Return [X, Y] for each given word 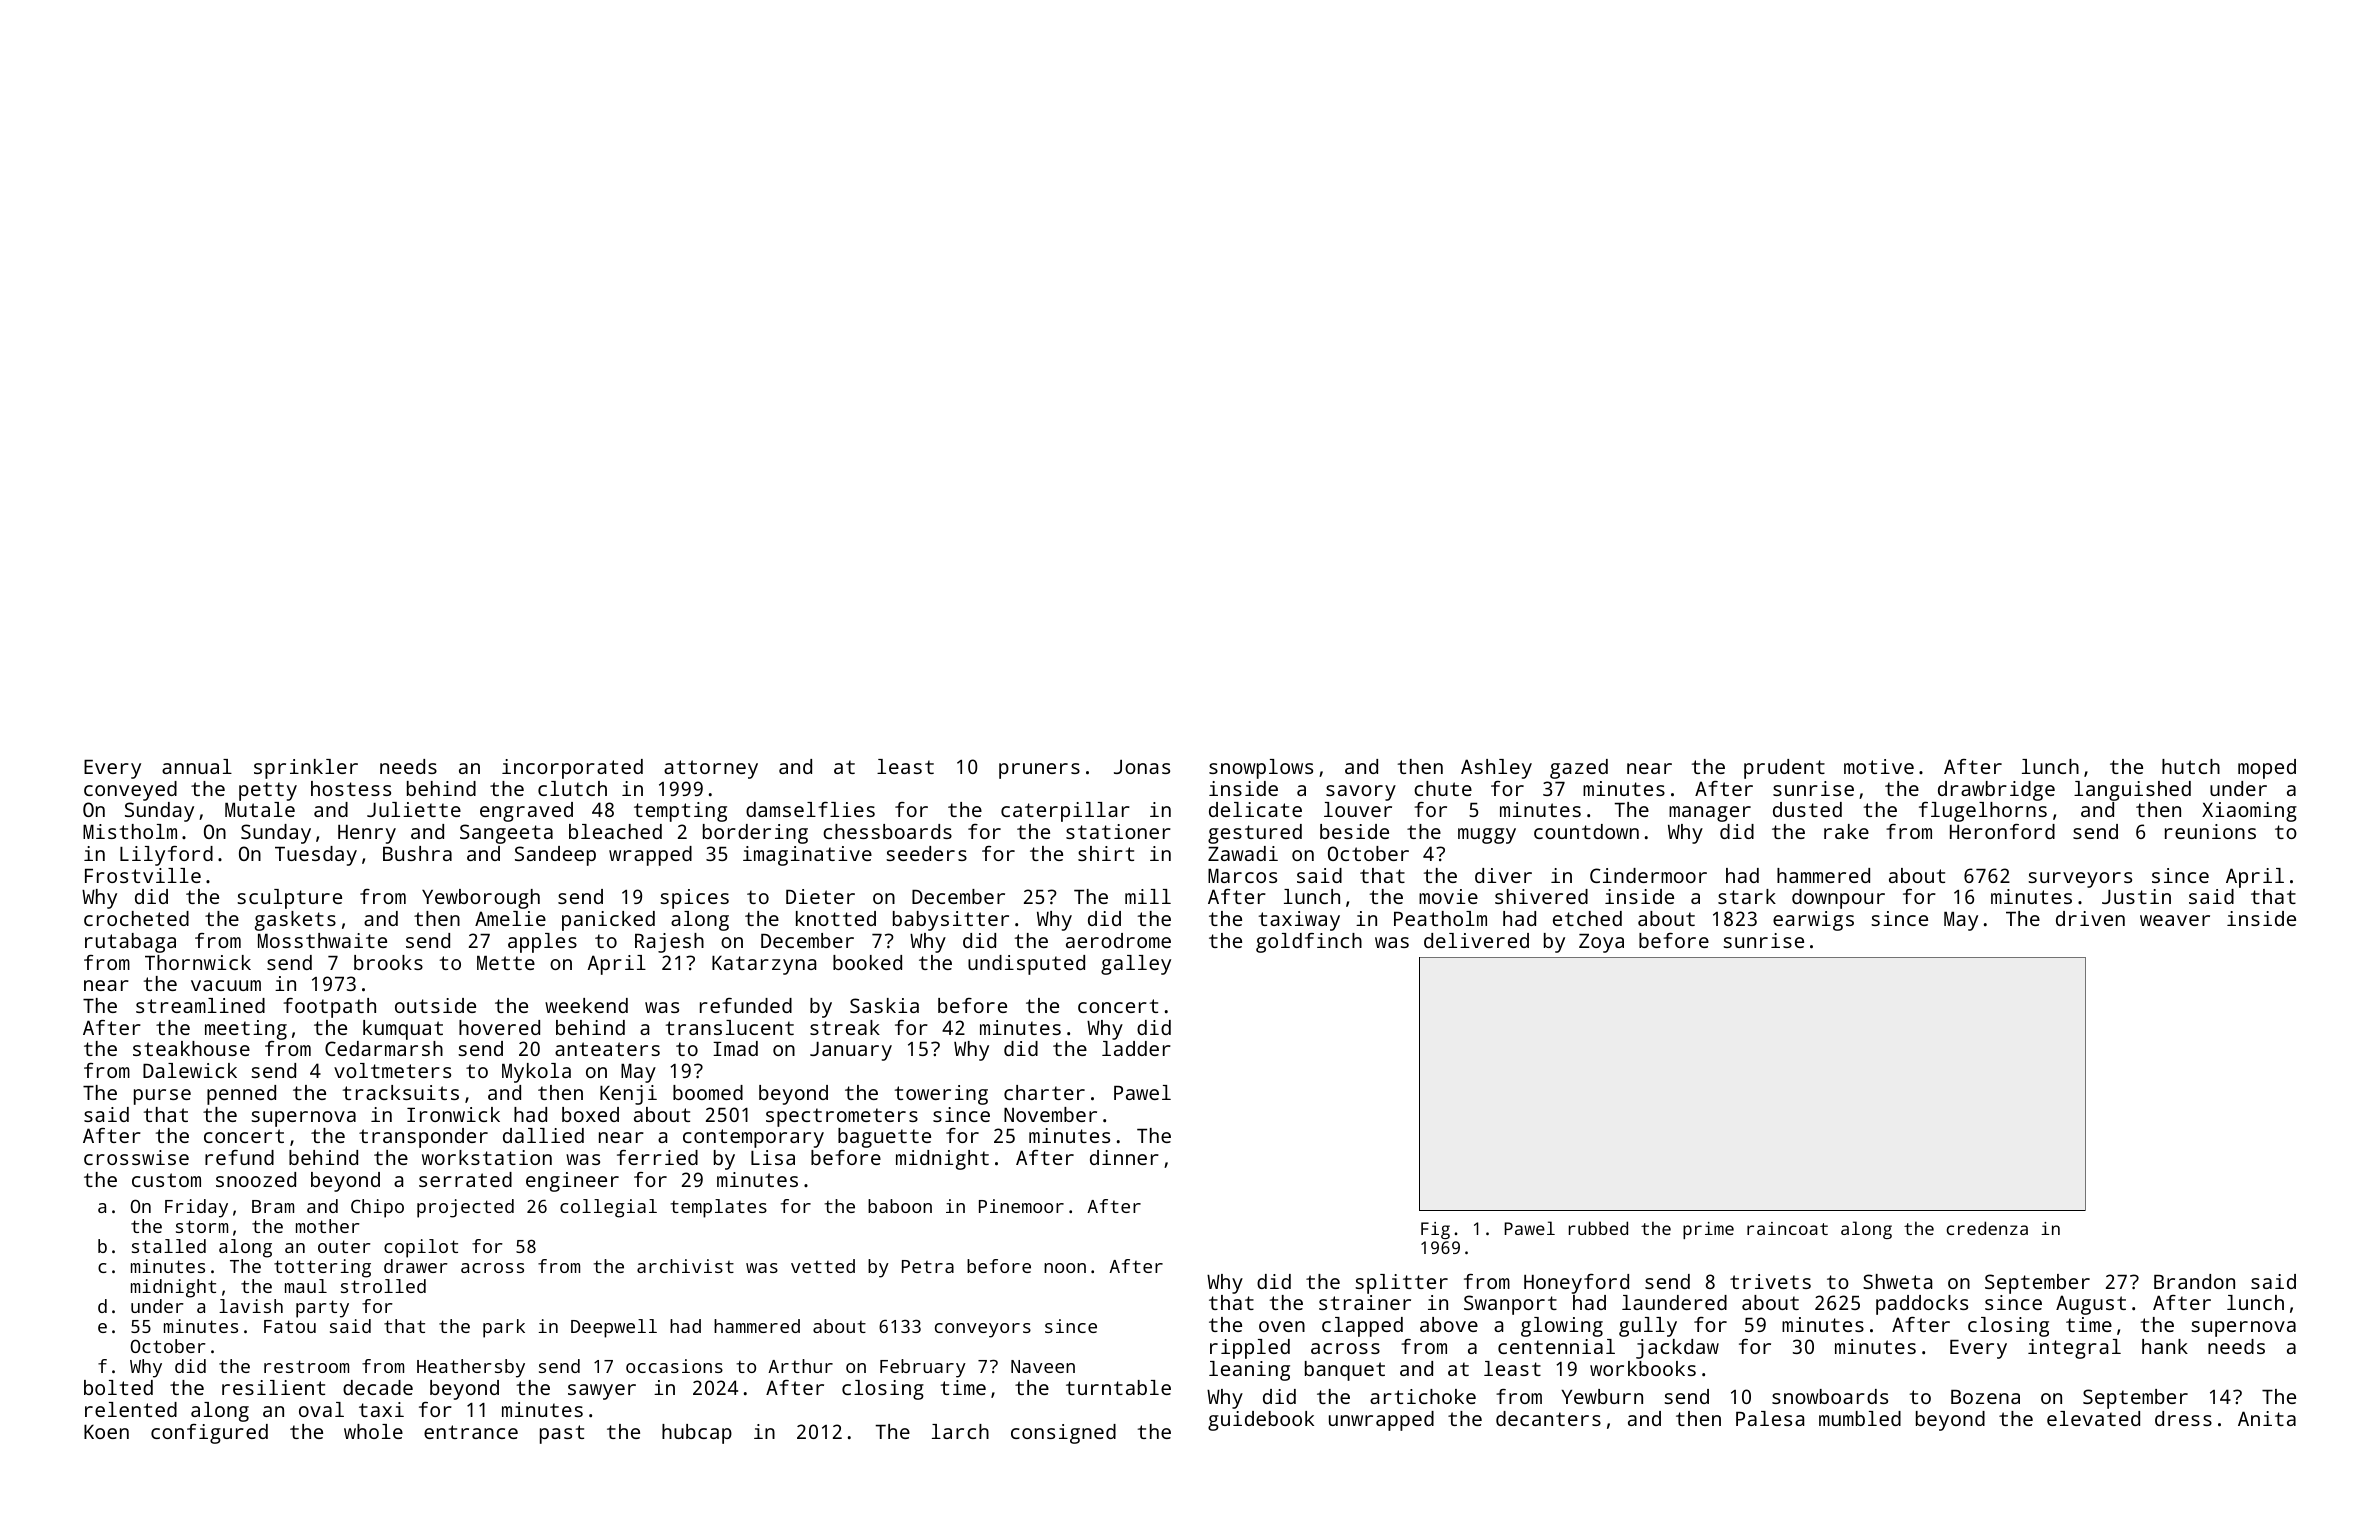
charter [1044, 1092]
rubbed [1598, 1228]
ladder [1136, 1048]
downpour [1838, 899]
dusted [1807, 809]
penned [241, 1095]
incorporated [572, 769]
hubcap [697, 1434]
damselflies [810, 809]
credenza [1987, 1228]
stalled [169, 1246]
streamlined [200, 1005]
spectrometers [842, 1117]
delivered [1476, 940]
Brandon [2194, 1281]
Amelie [510, 918]
